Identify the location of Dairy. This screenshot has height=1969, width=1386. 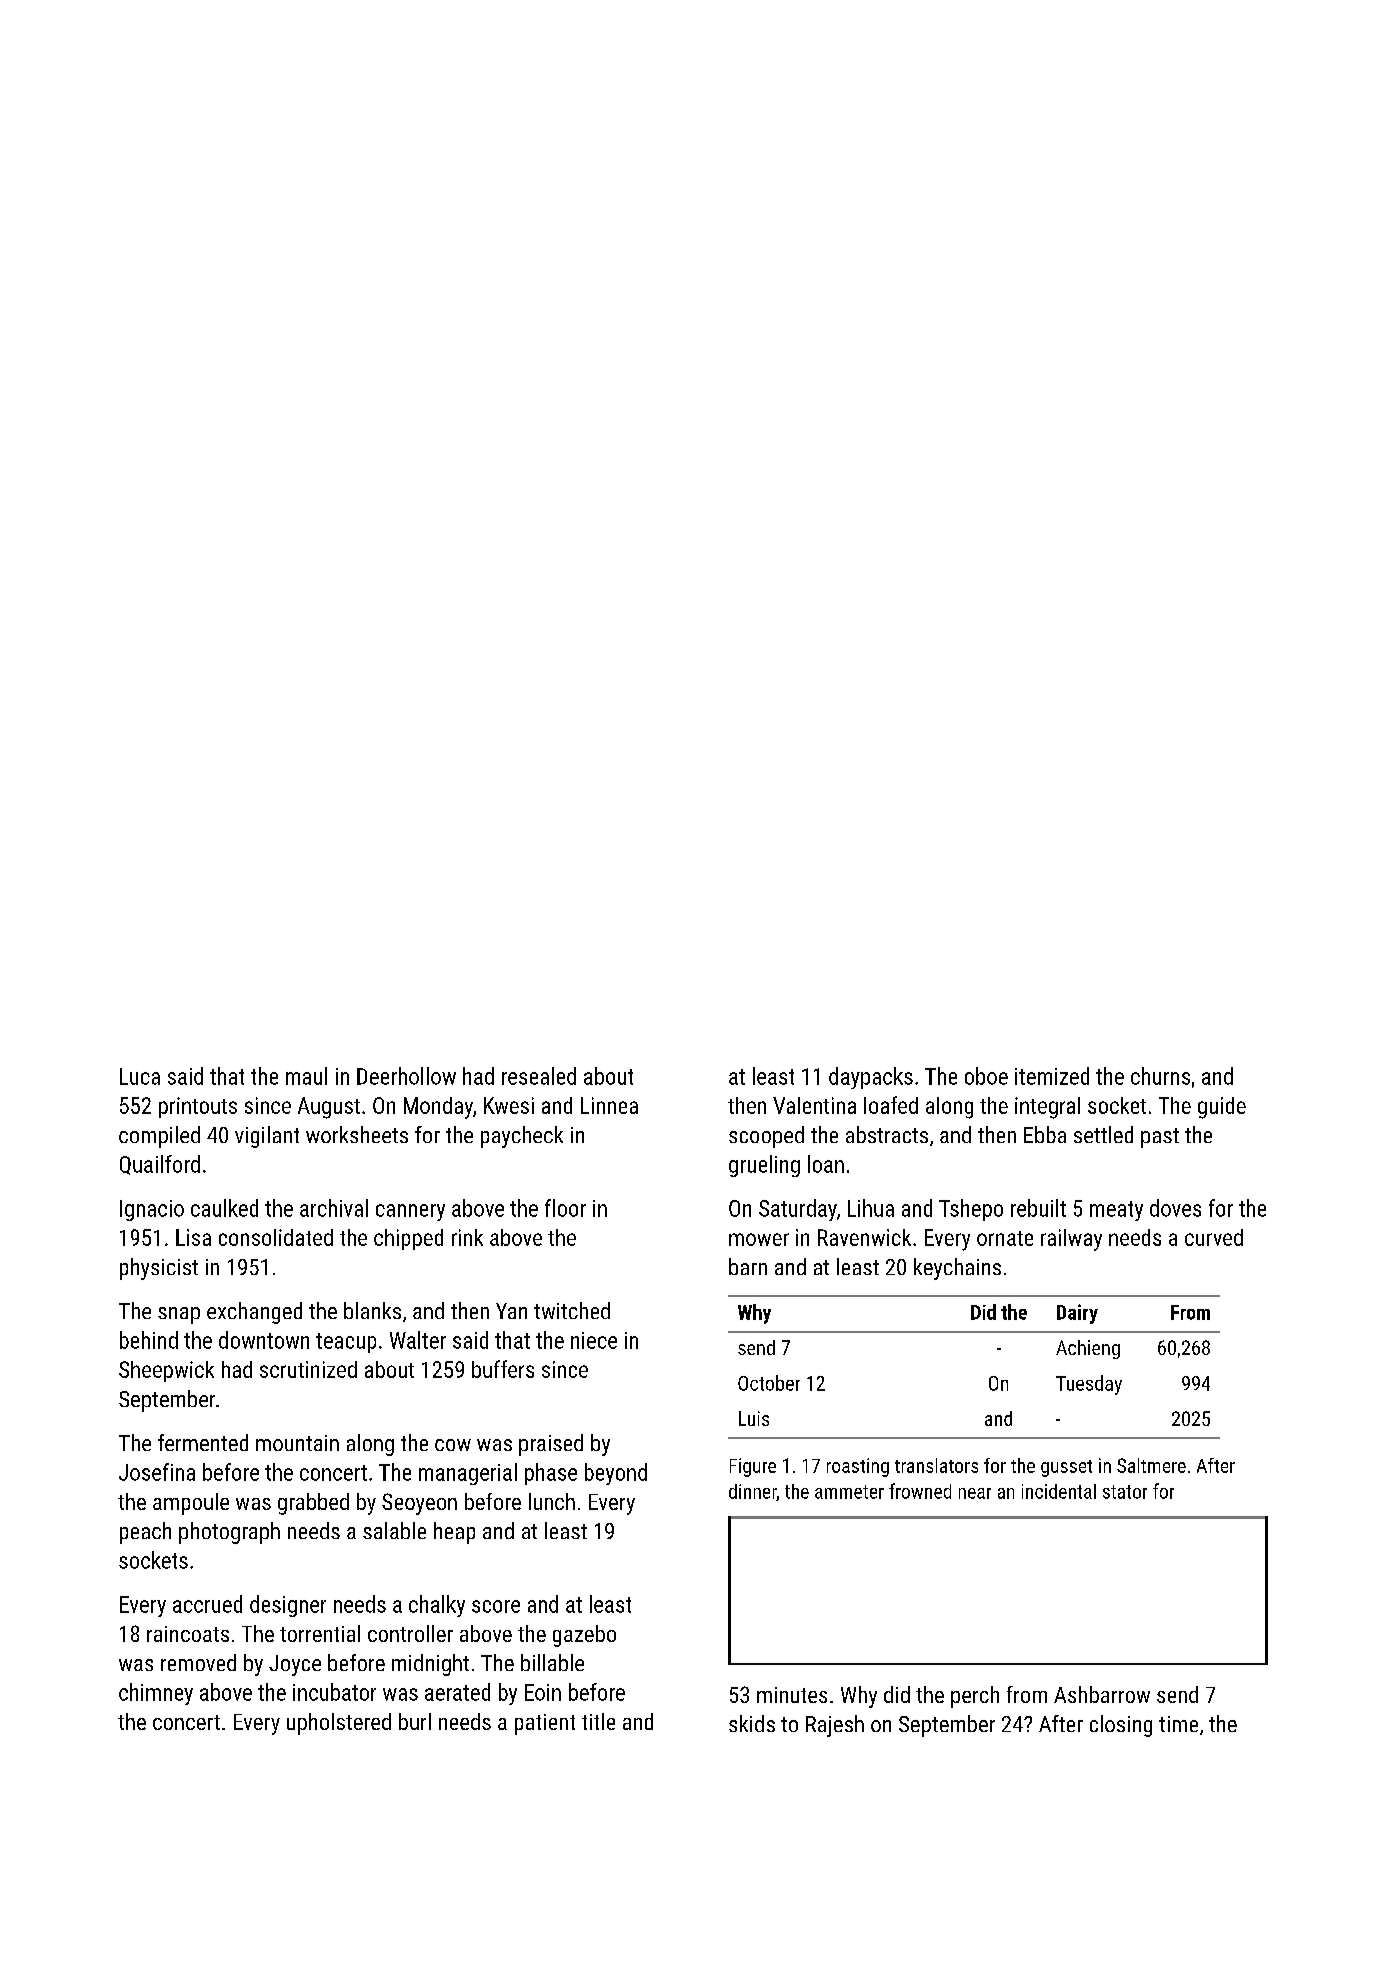
(1077, 1314).
